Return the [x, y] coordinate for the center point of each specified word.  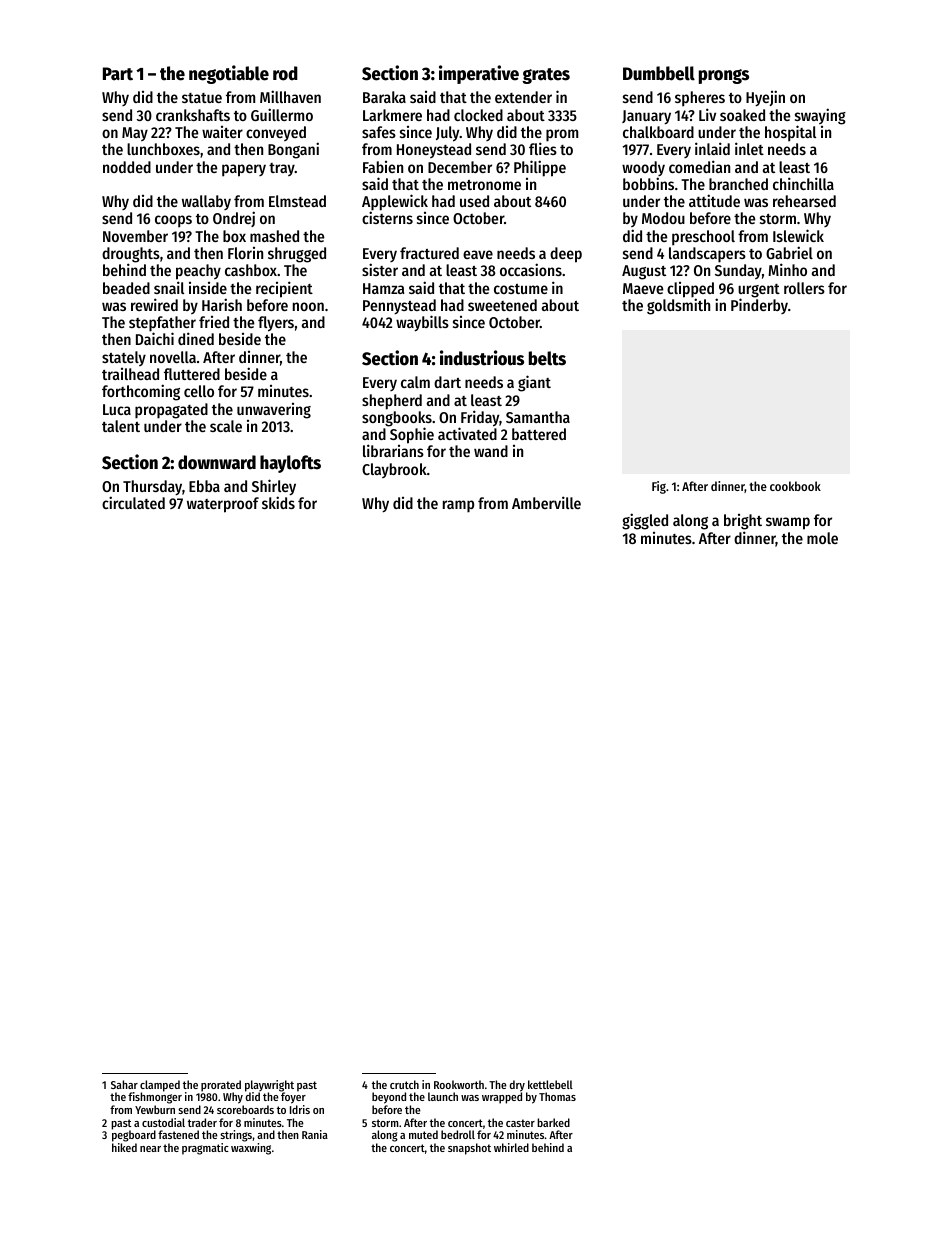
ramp [458, 506]
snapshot [469, 1149]
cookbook [795, 486]
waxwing [251, 1149]
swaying [820, 116]
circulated [133, 502]
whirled [511, 1147]
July [448, 134]
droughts [131, 255]
